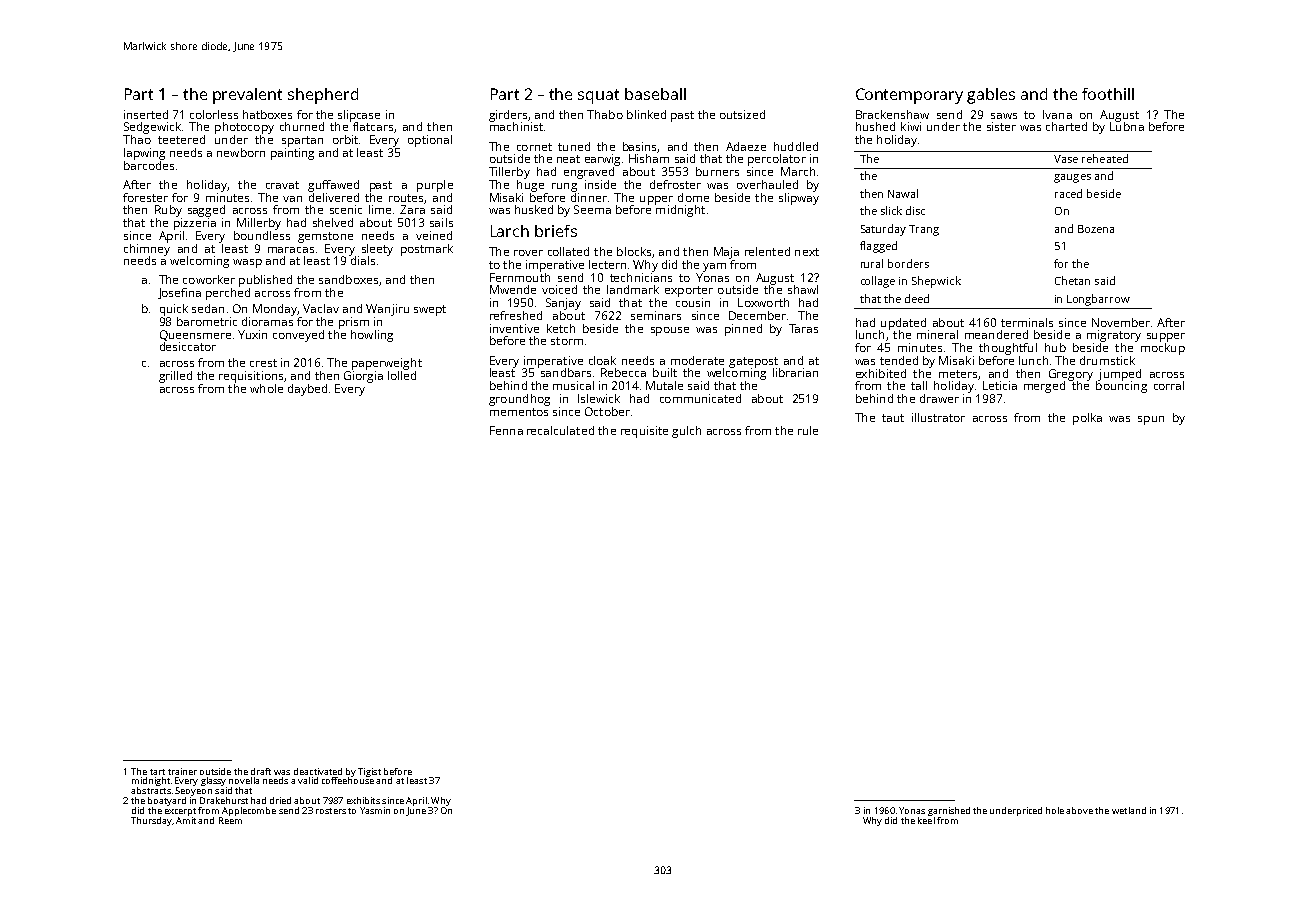  I want to click on raced, so click(1068, 193).
